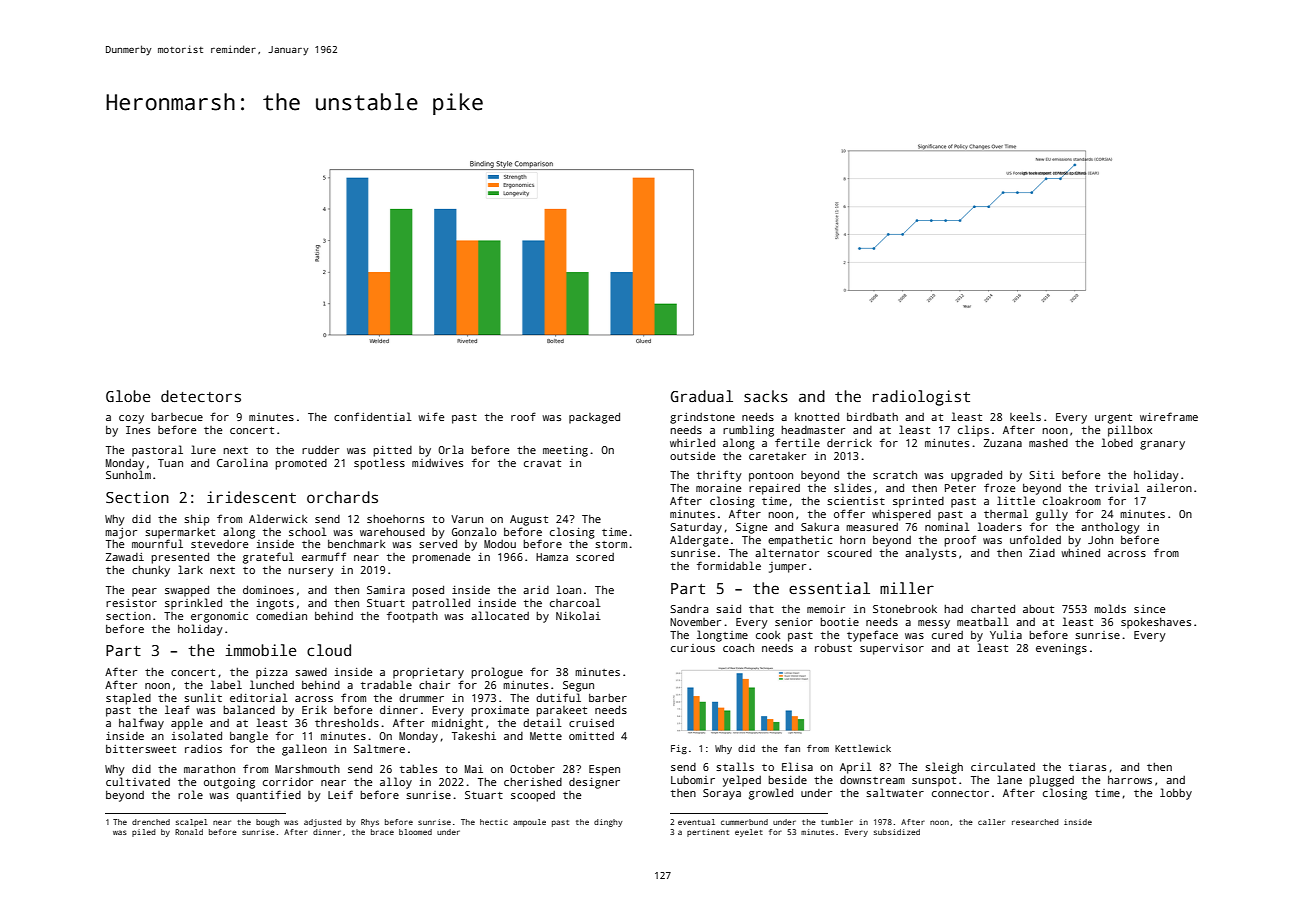  Describe the element at coordinates (392, 532) in the image. I see `warehoused` at that location.
